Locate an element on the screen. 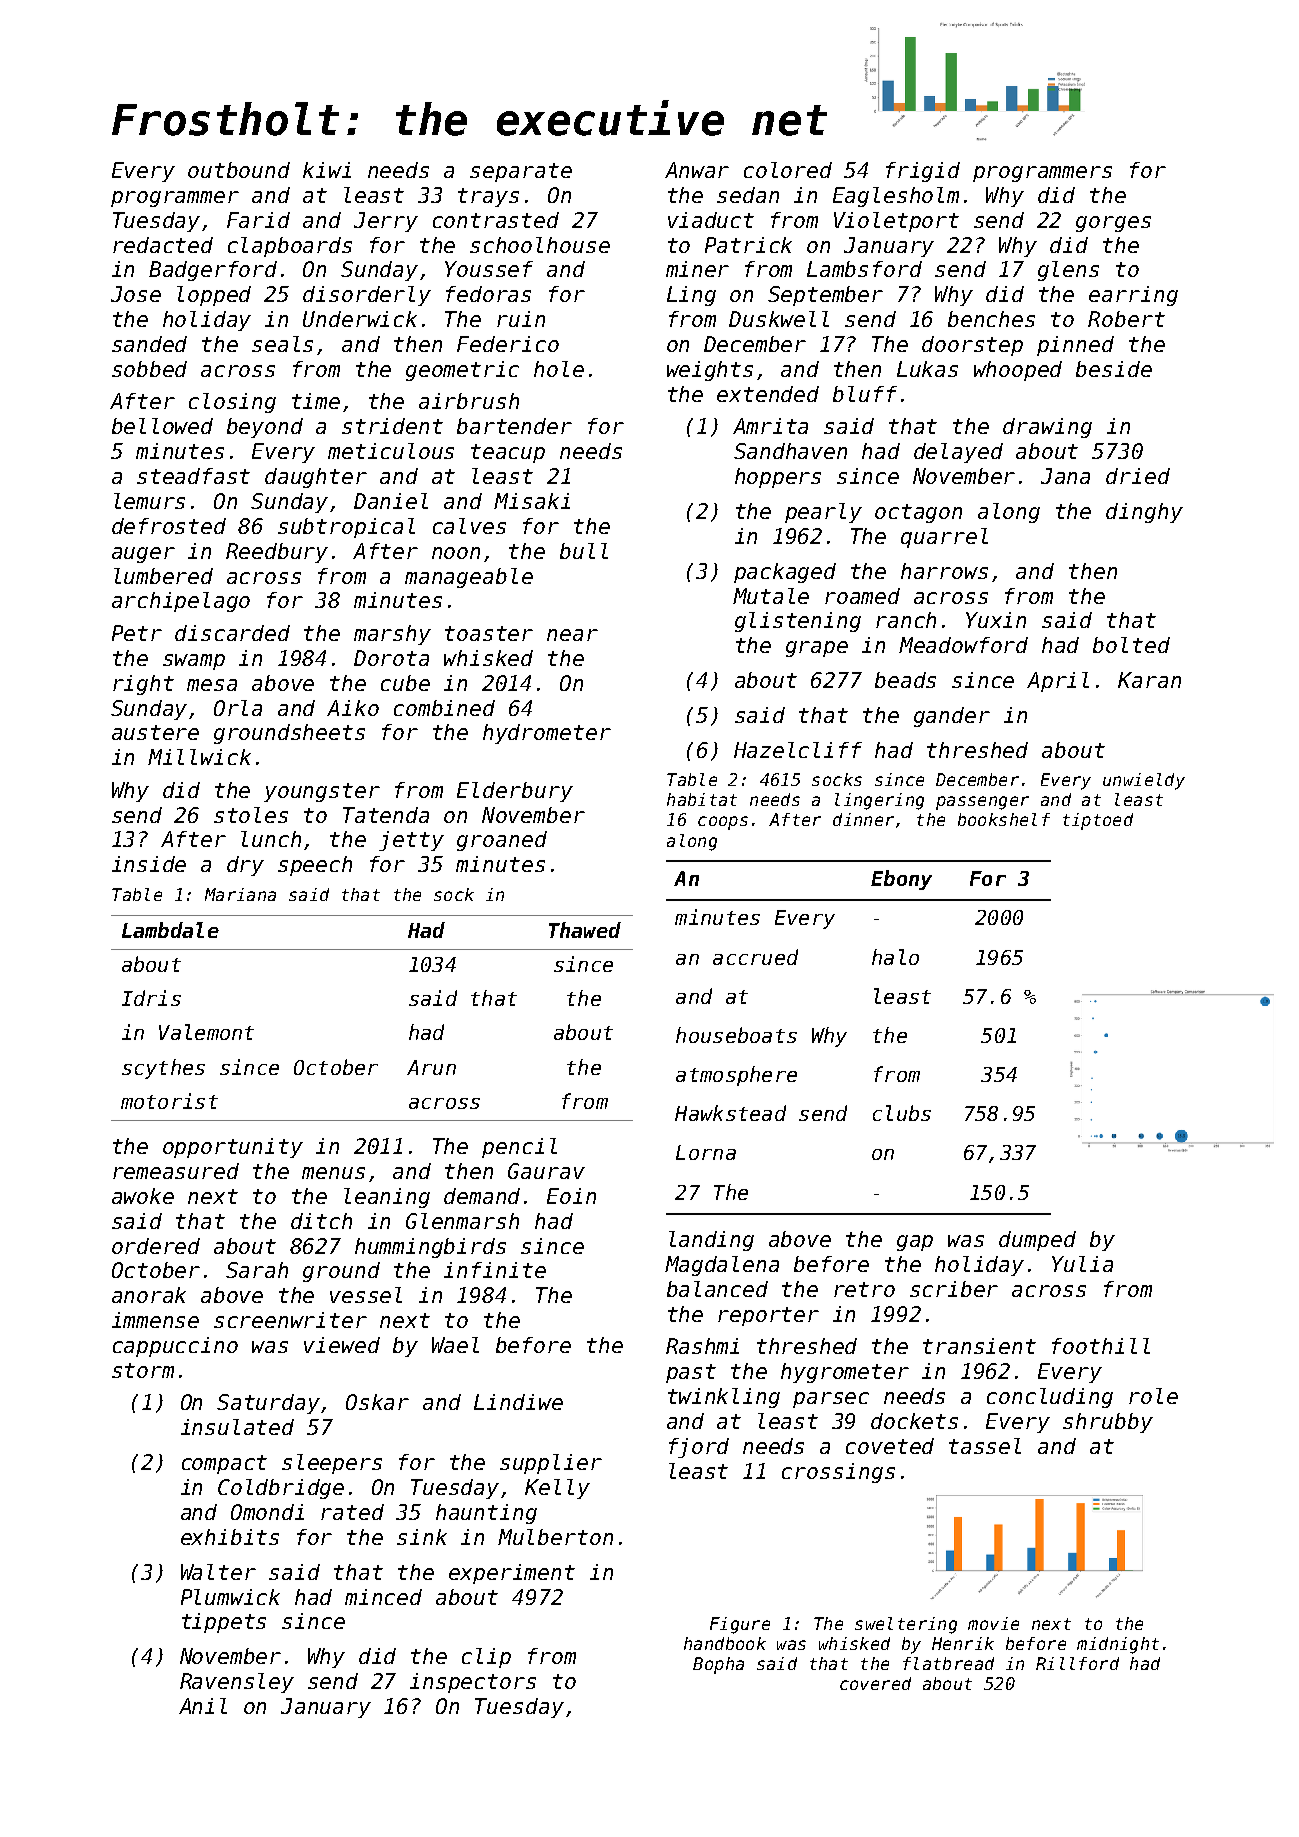 The height and width of the screenshot is (1837, 1299). meticulous is located at coordinates (391, 451).
